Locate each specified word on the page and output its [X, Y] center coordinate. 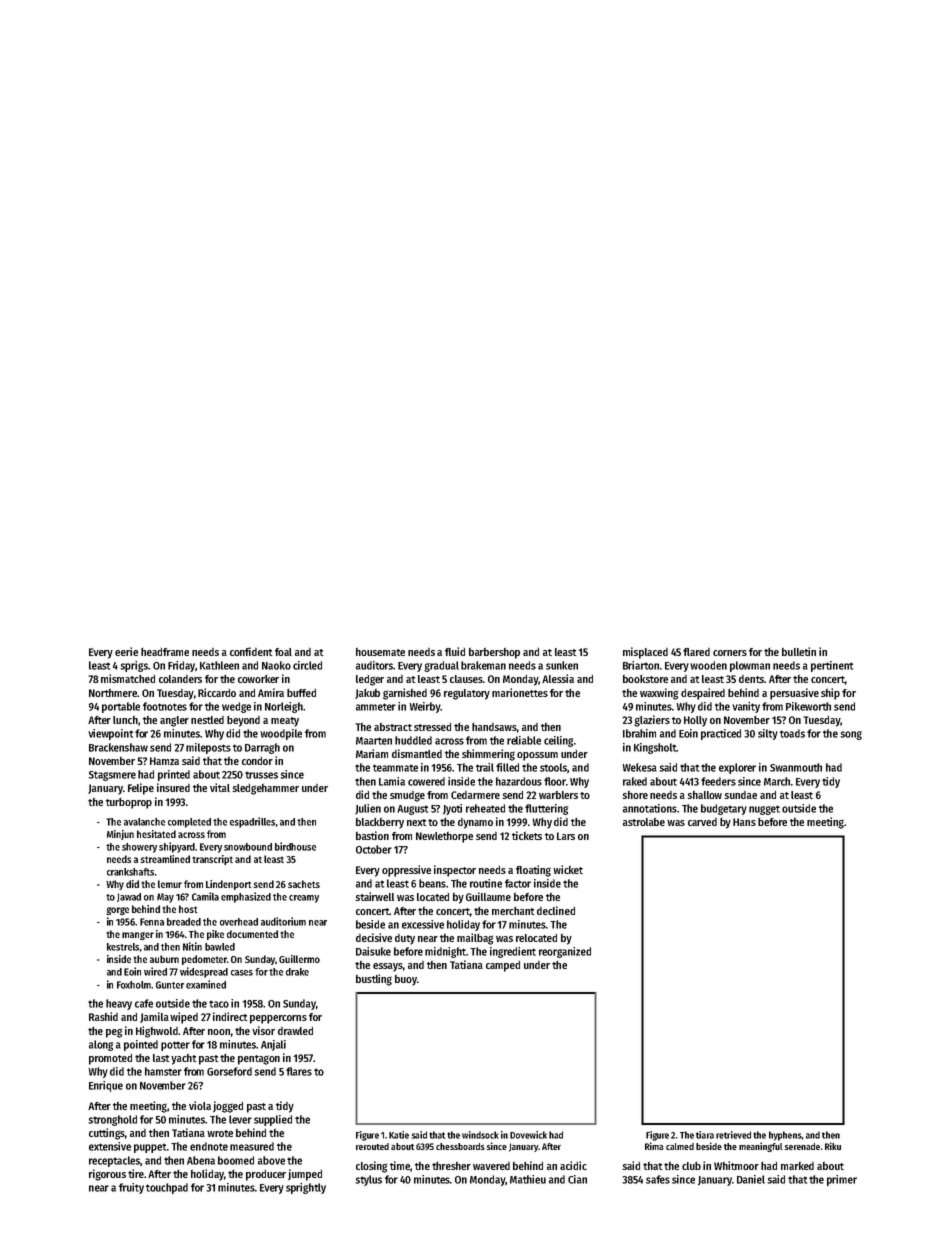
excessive [423, 924]
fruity [131, 1188]
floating [533, 871]
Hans [744, 822]
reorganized [565, 952]
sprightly [306, 1188]
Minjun [120, 835]
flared [696, 652]
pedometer [204, 960]
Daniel [751, 1179]
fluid [455, 651]
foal [283, 652]
